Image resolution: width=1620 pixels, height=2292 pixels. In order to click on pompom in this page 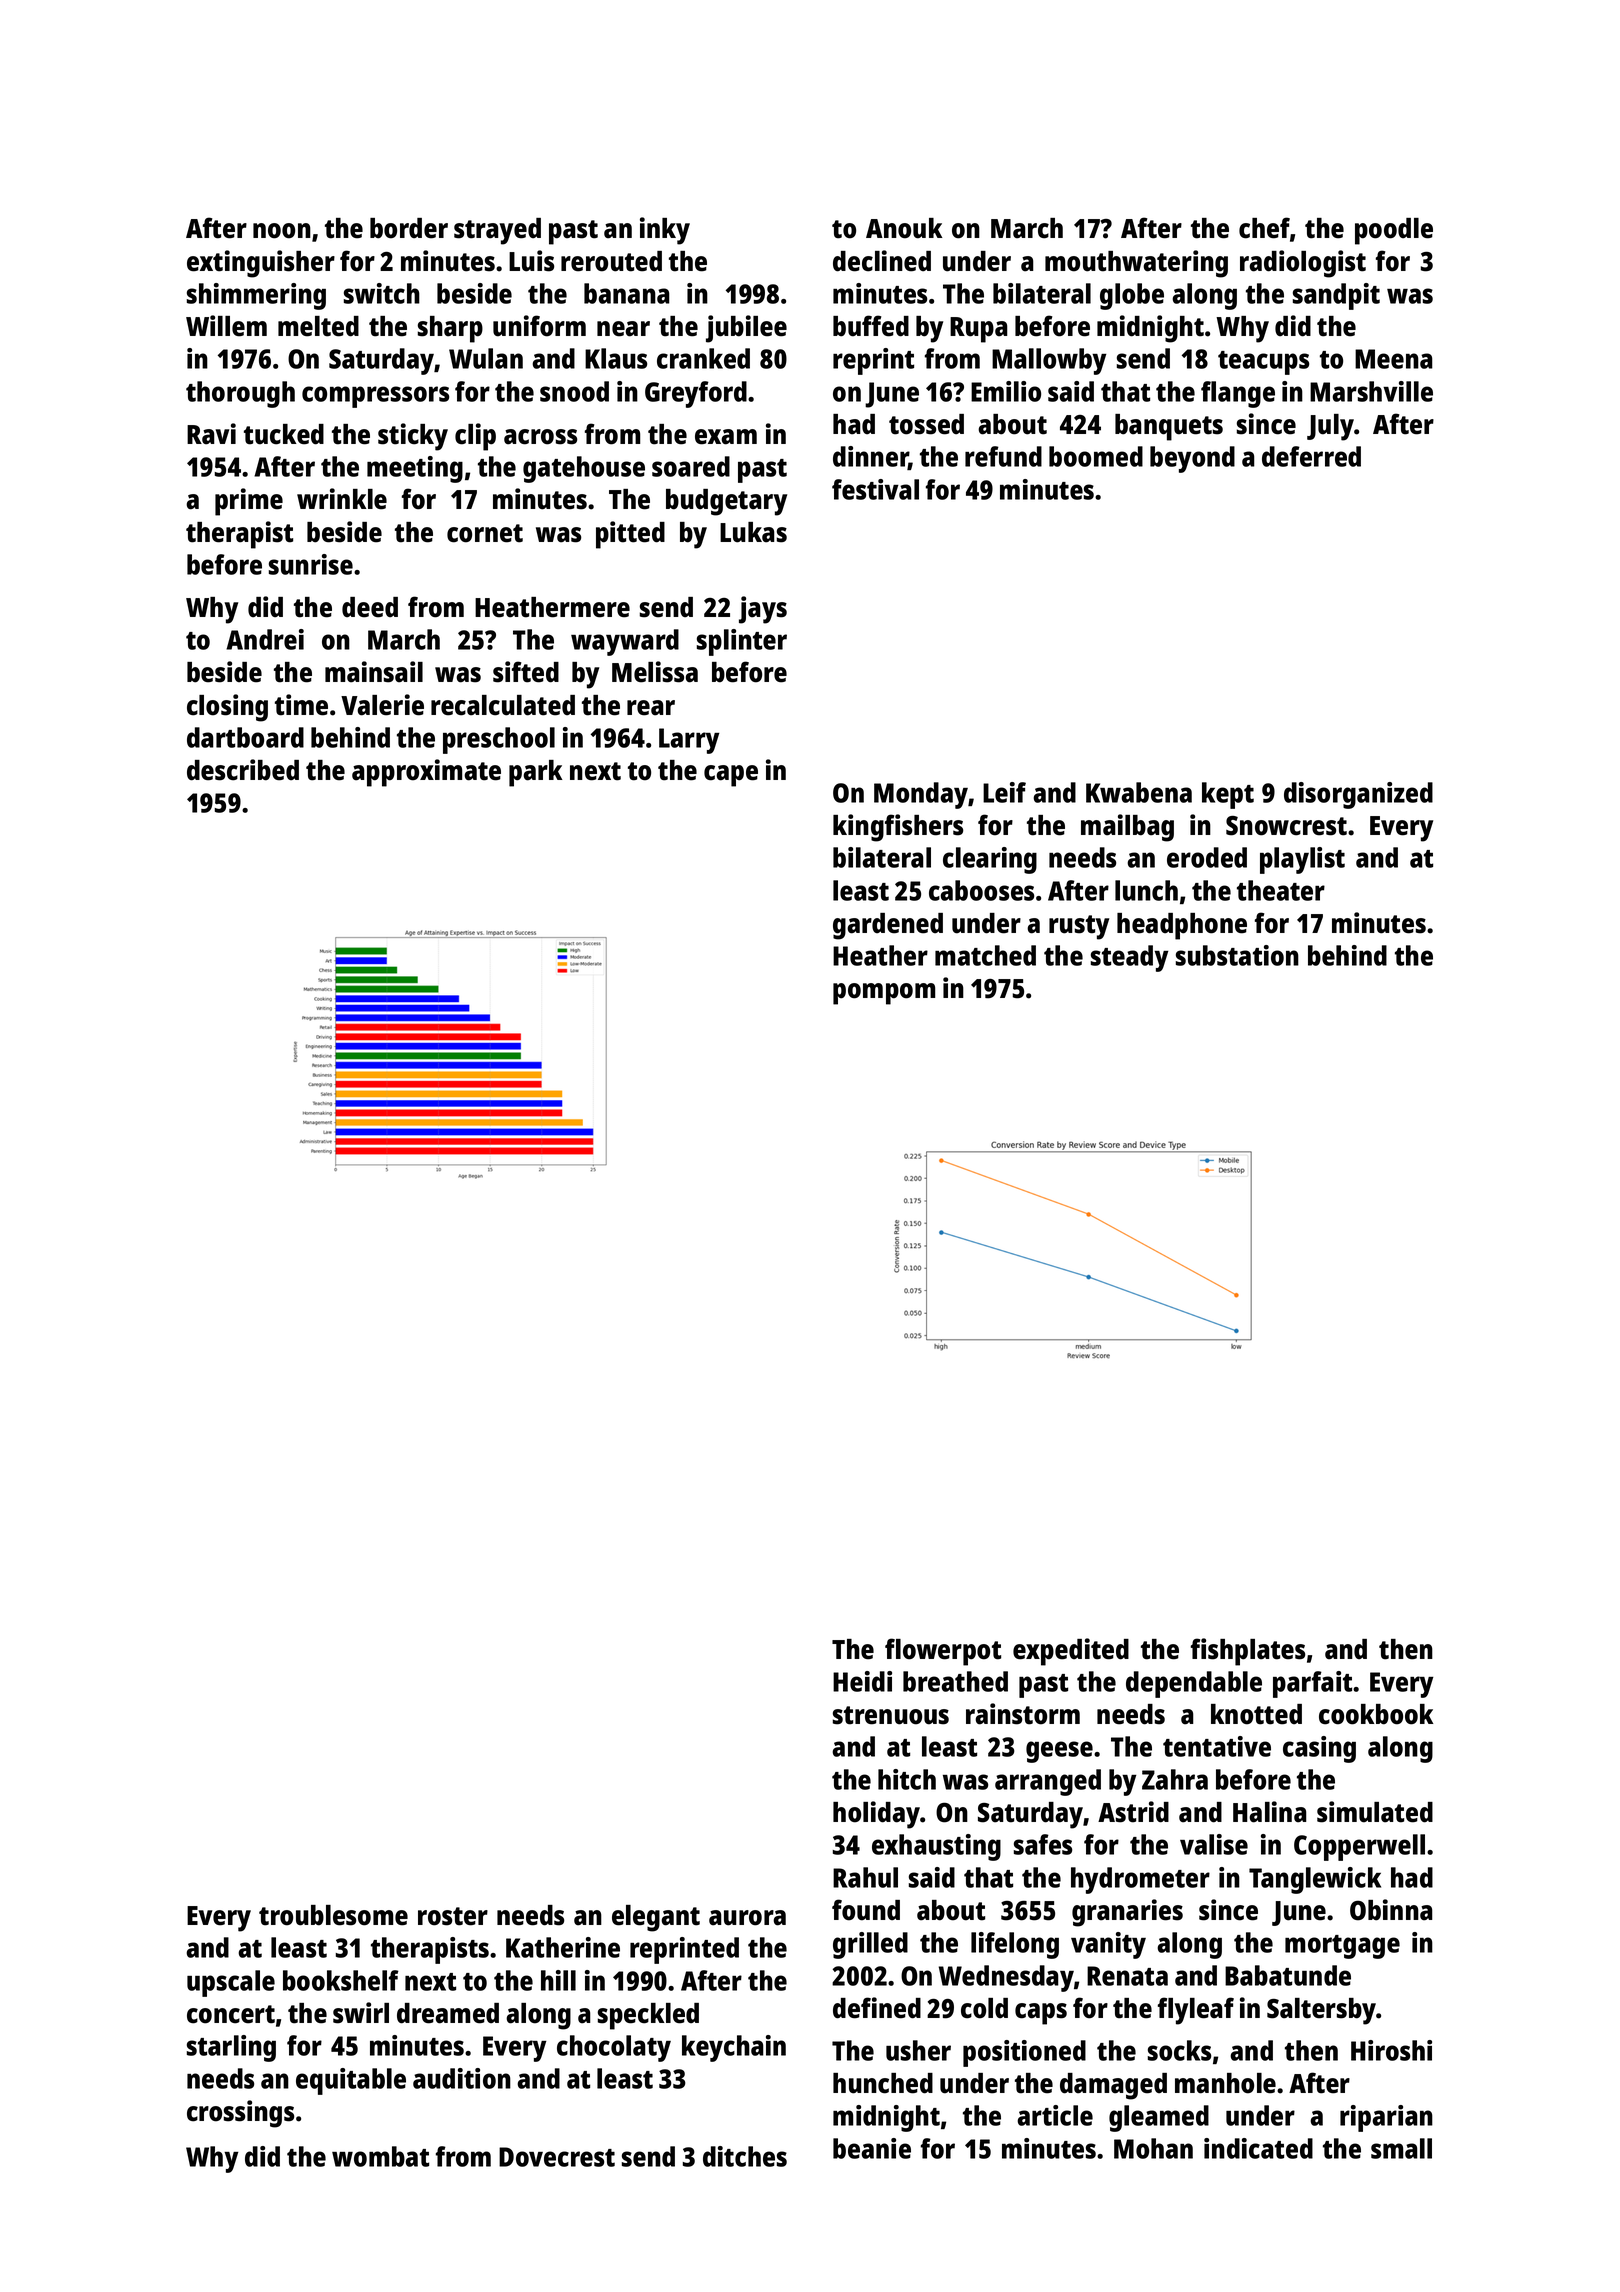, I will do `click(884, 994)`.
